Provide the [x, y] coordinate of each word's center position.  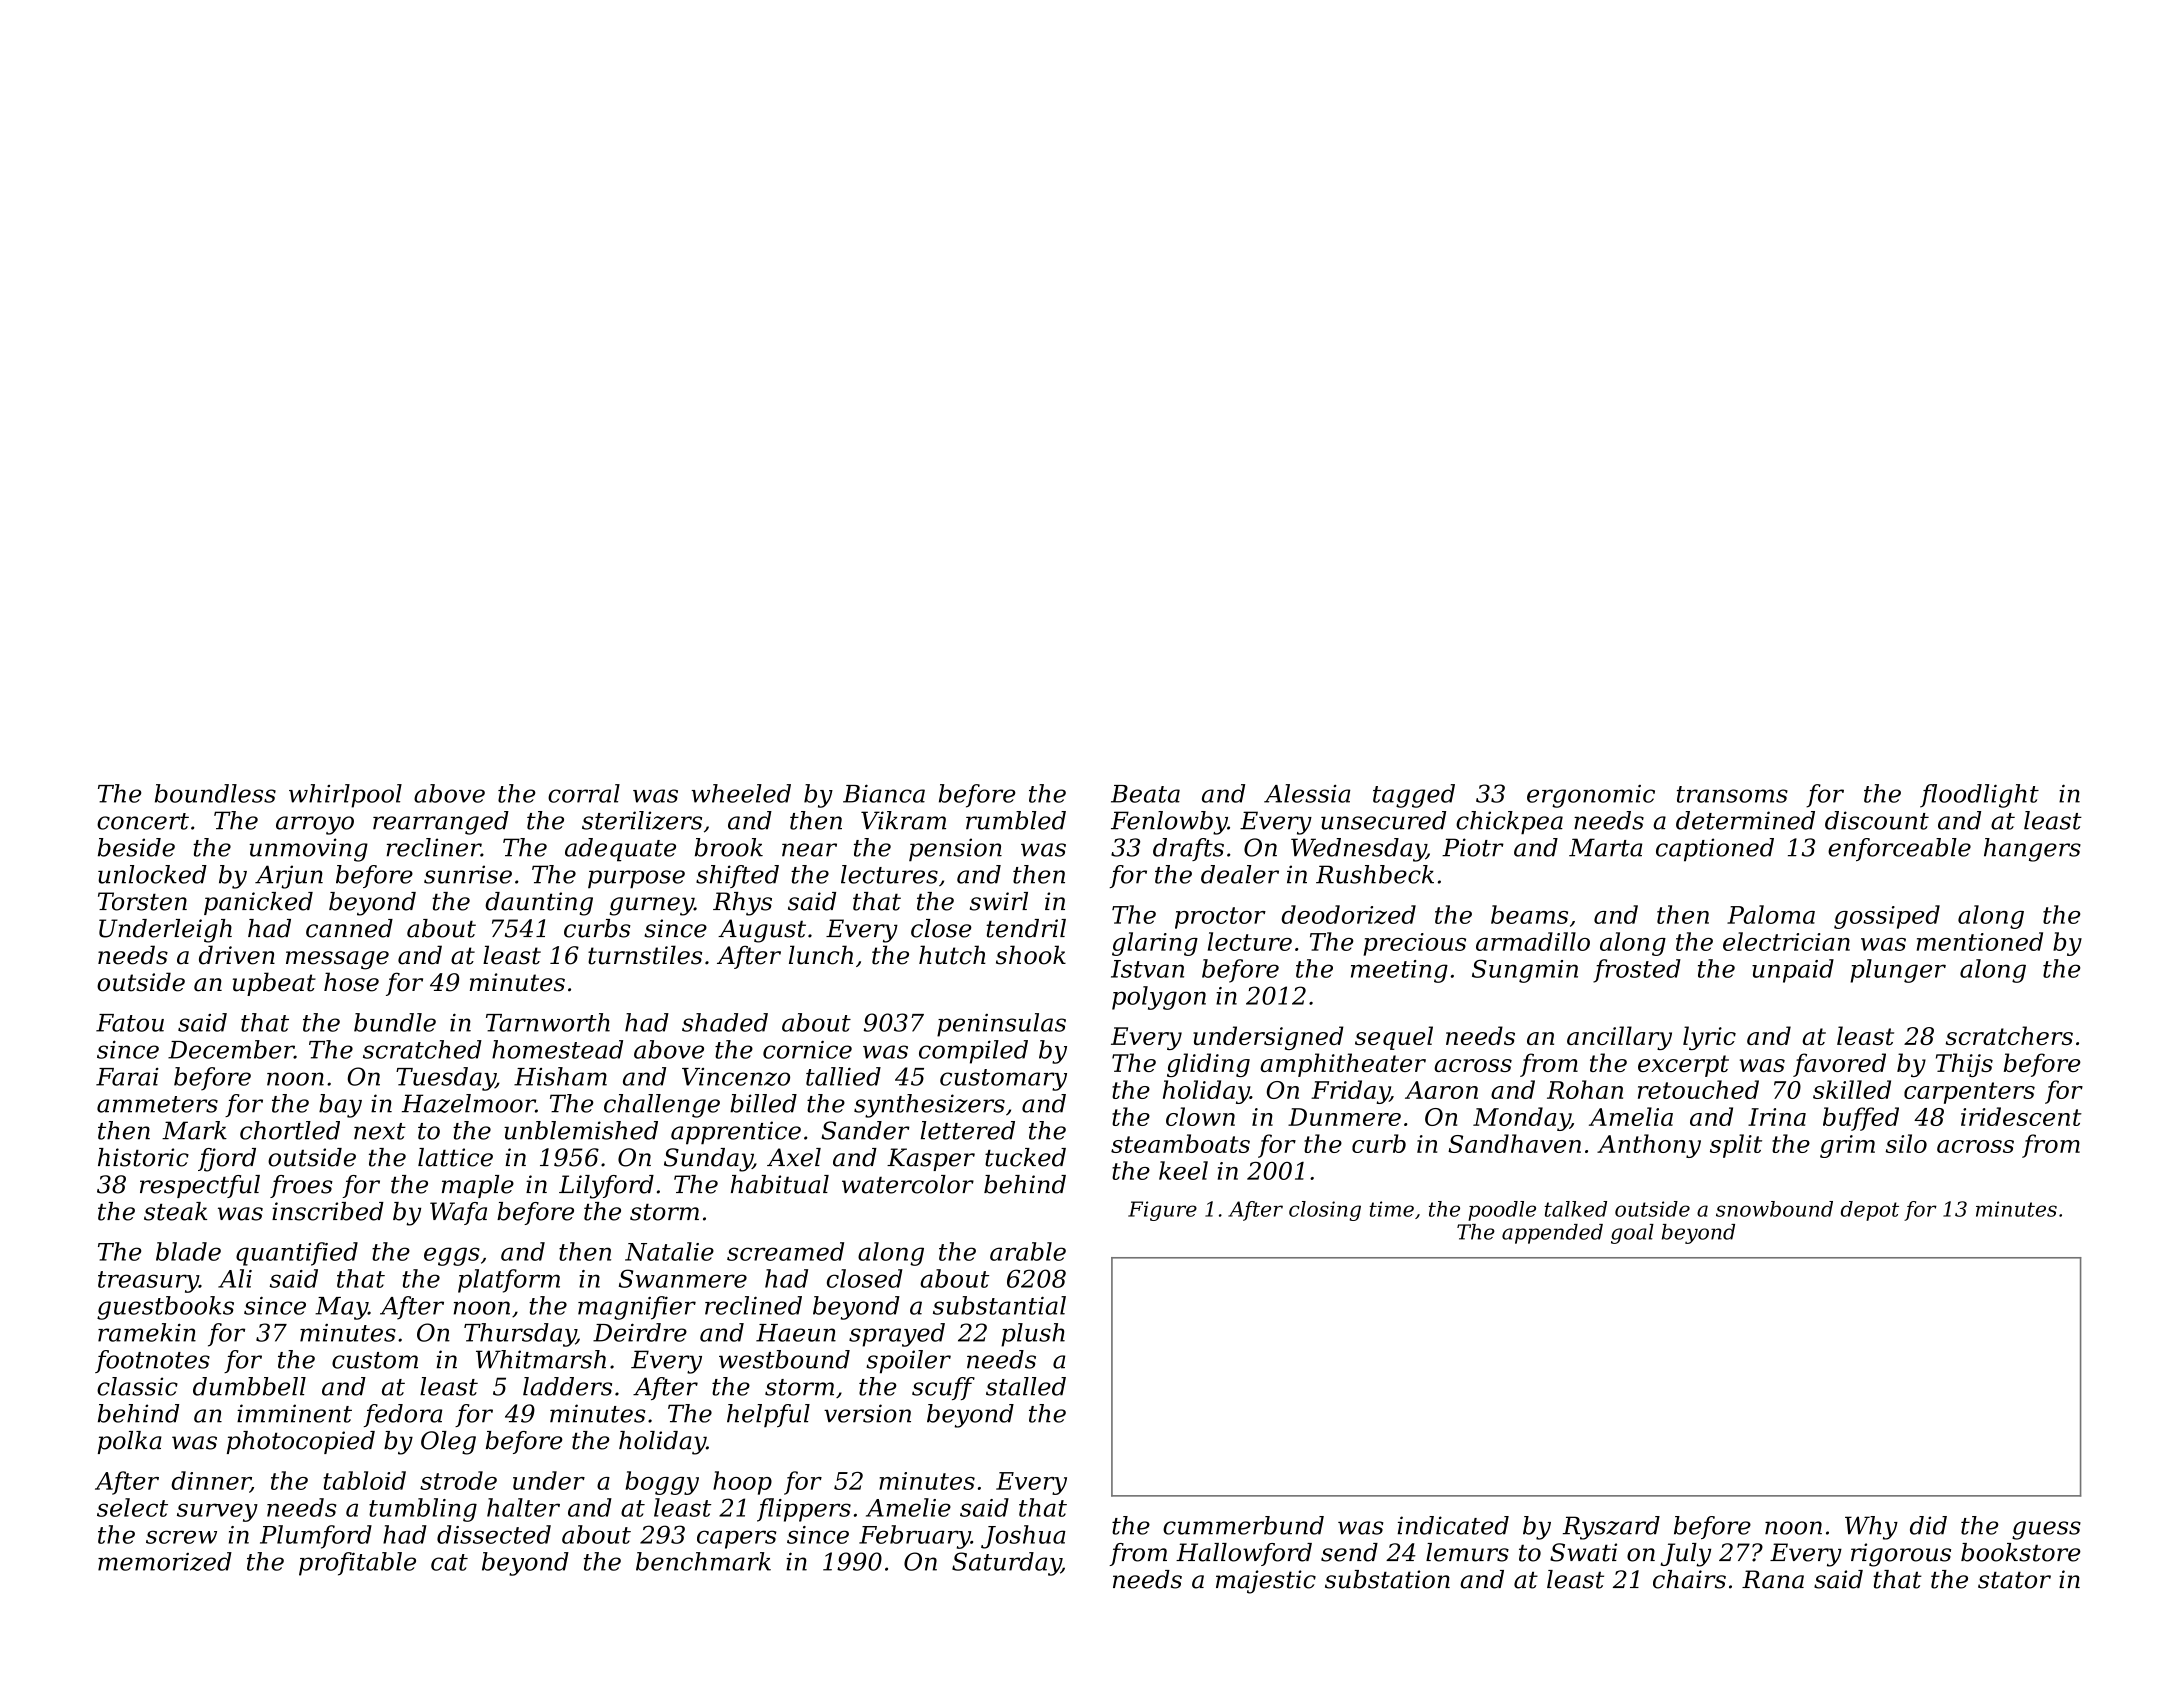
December [231, 1049]
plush [1033, 1335]
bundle [395, 1022]
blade [188, 1251]
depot [1870, 1211]
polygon [1159, 998]
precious [1414, 944]
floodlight [1979, 796]
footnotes [152, 1361]
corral [584, 793]
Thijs [1964, 1065]
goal [1632, 1234]
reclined [753, 1305]
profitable [357, 1564]
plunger [1898, 971]
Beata [1145, 794]
